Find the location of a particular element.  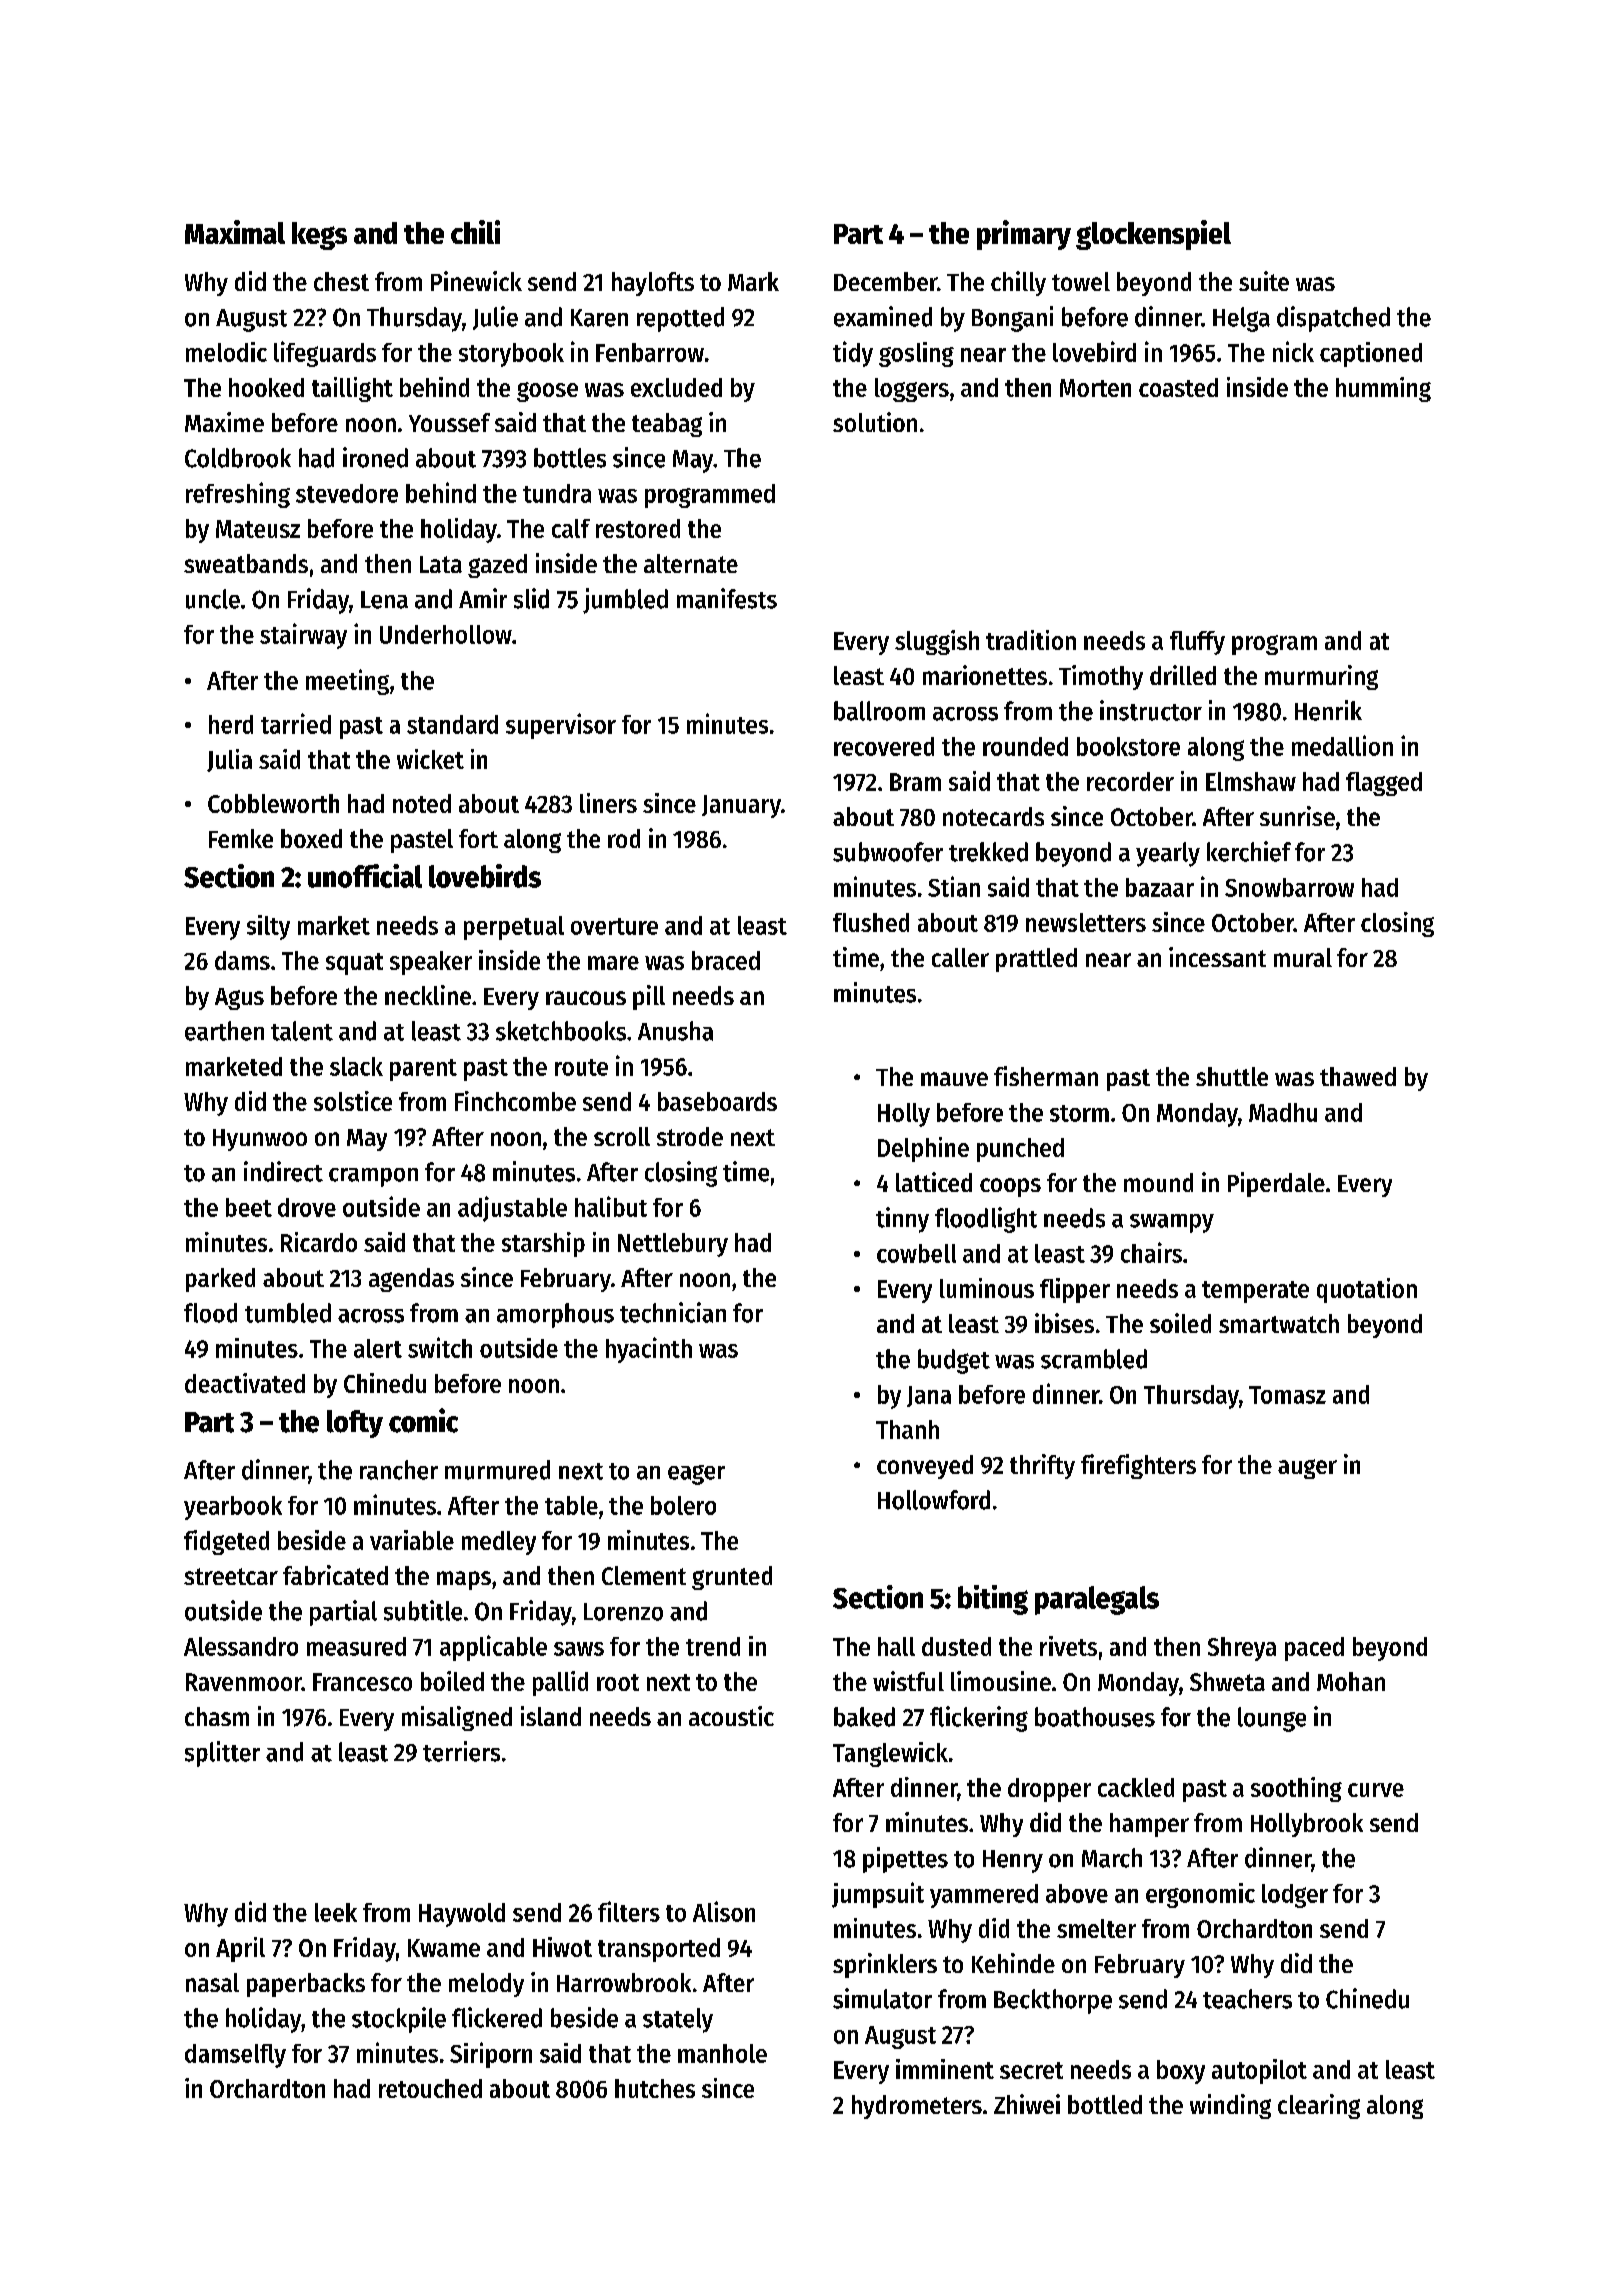

Pinewick is located at coordinates (476, 281).
